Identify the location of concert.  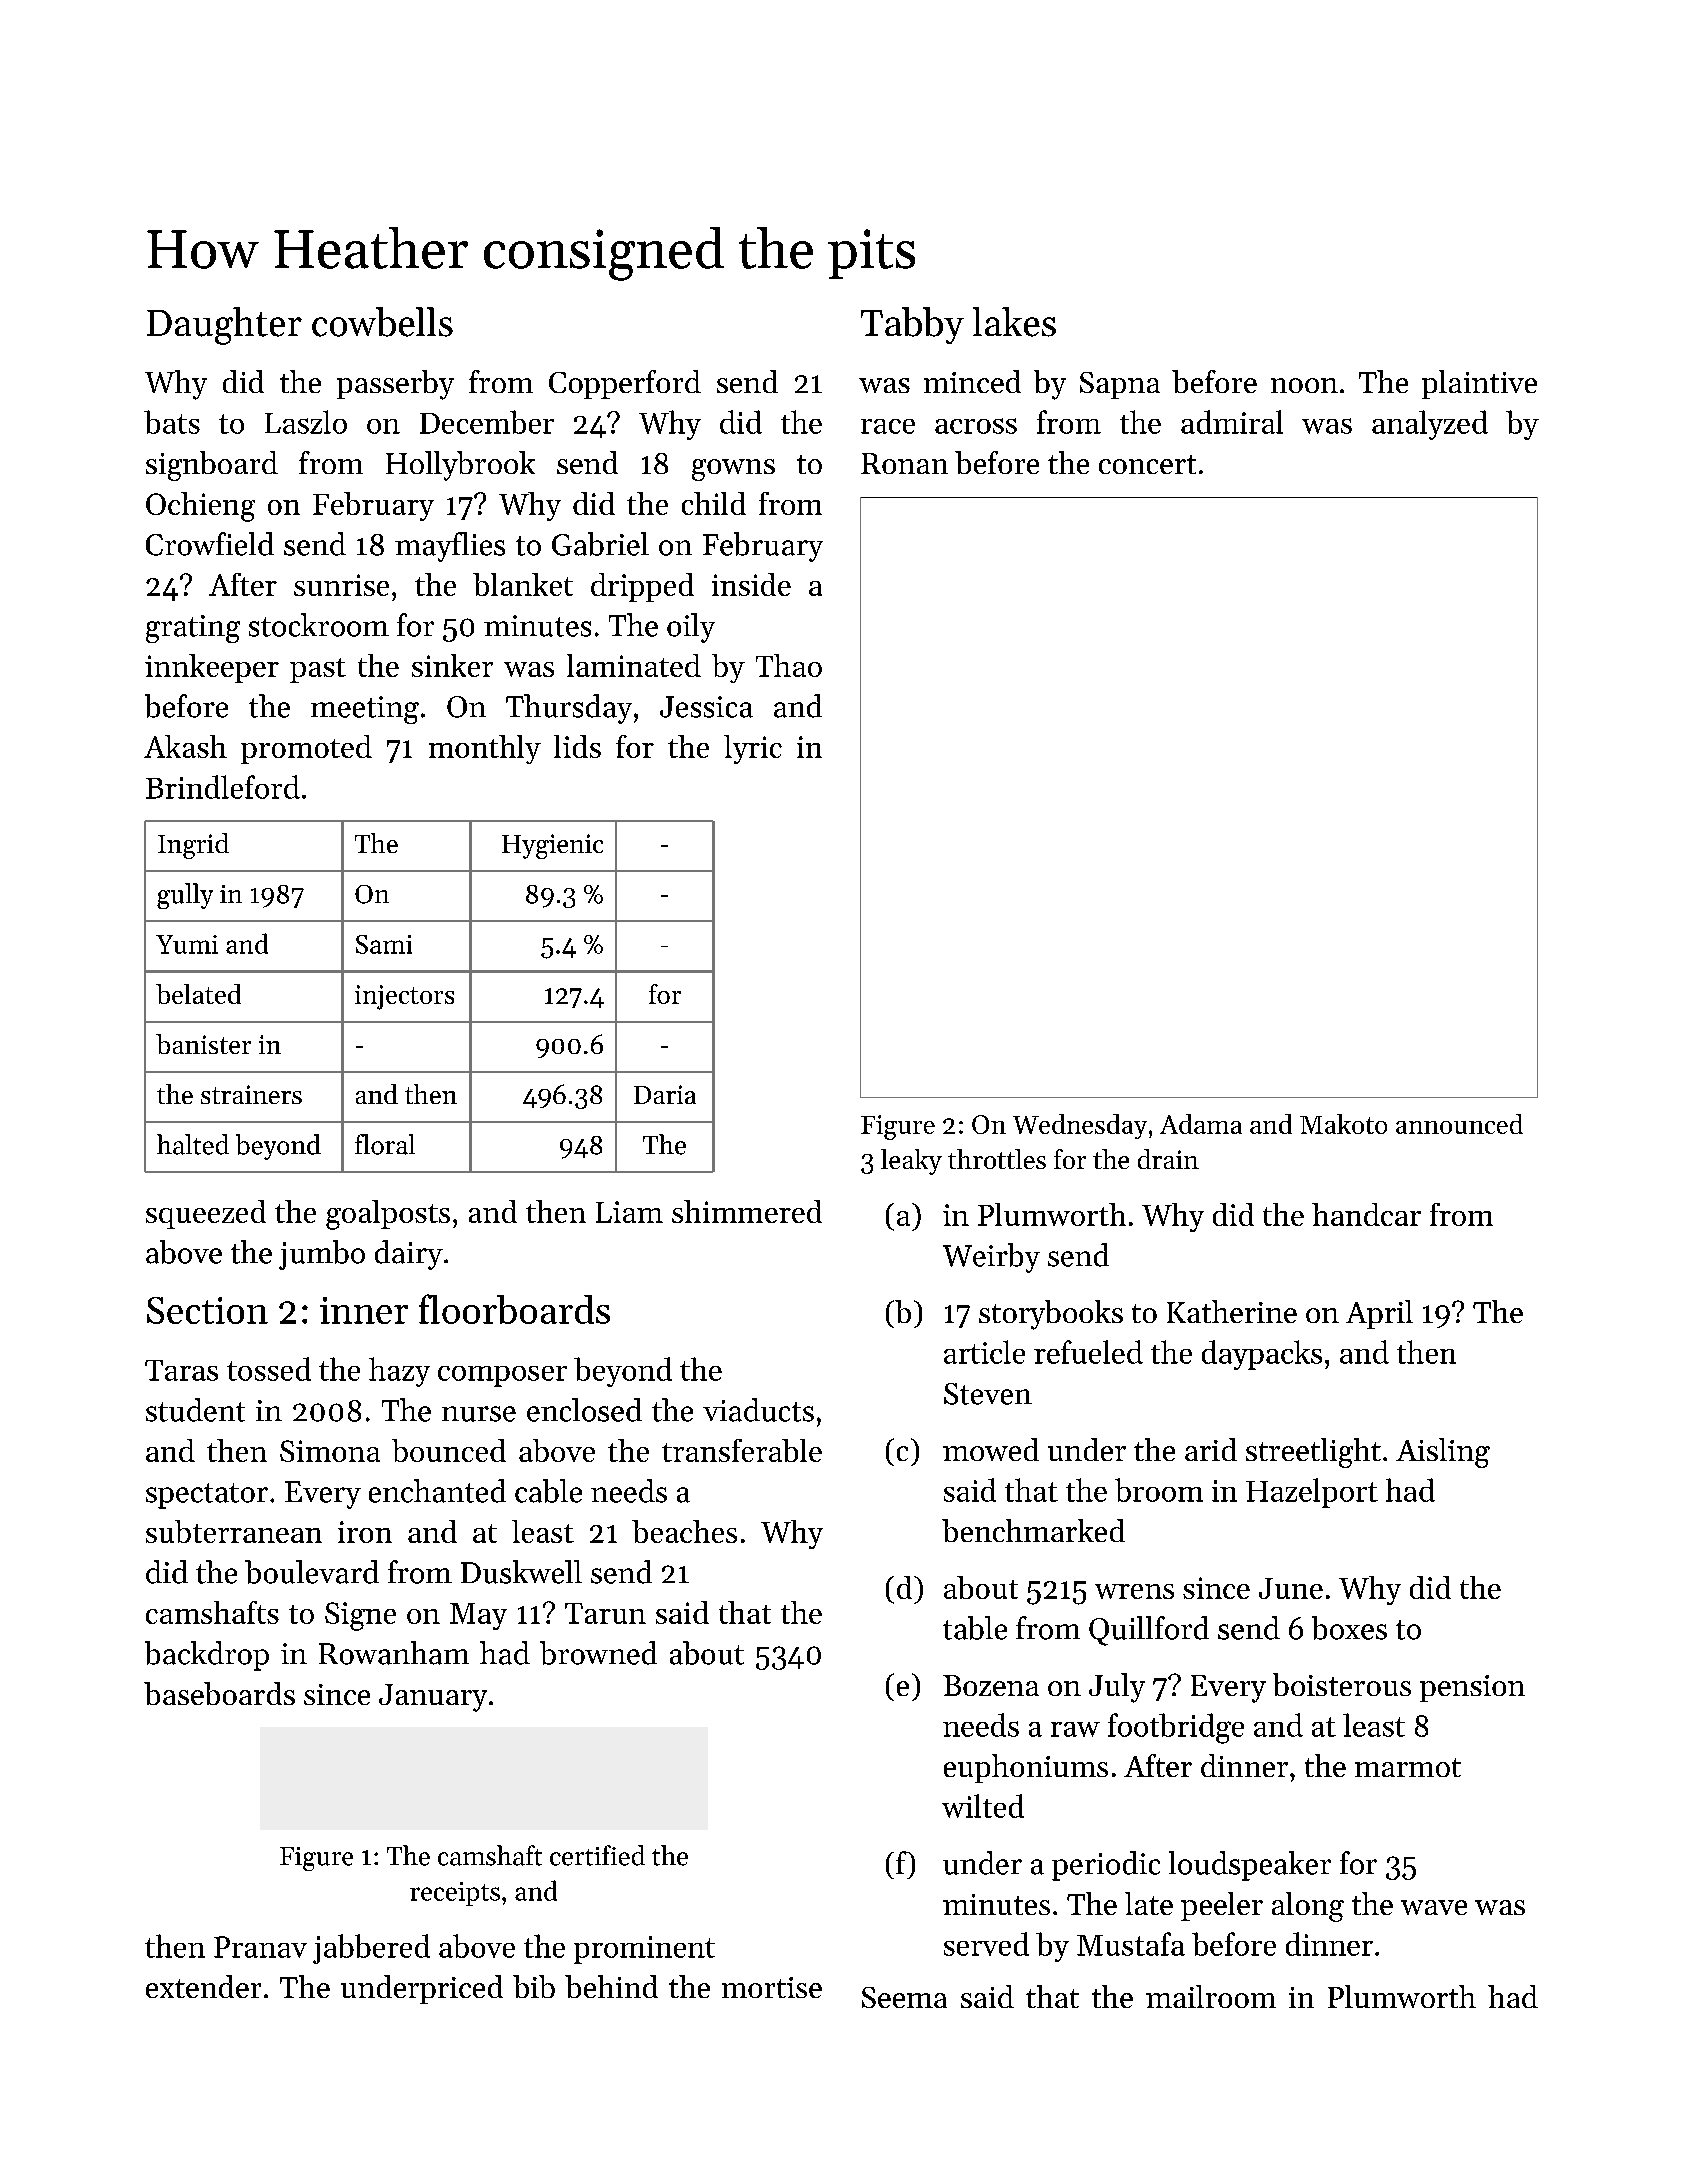
(1147, 464).
